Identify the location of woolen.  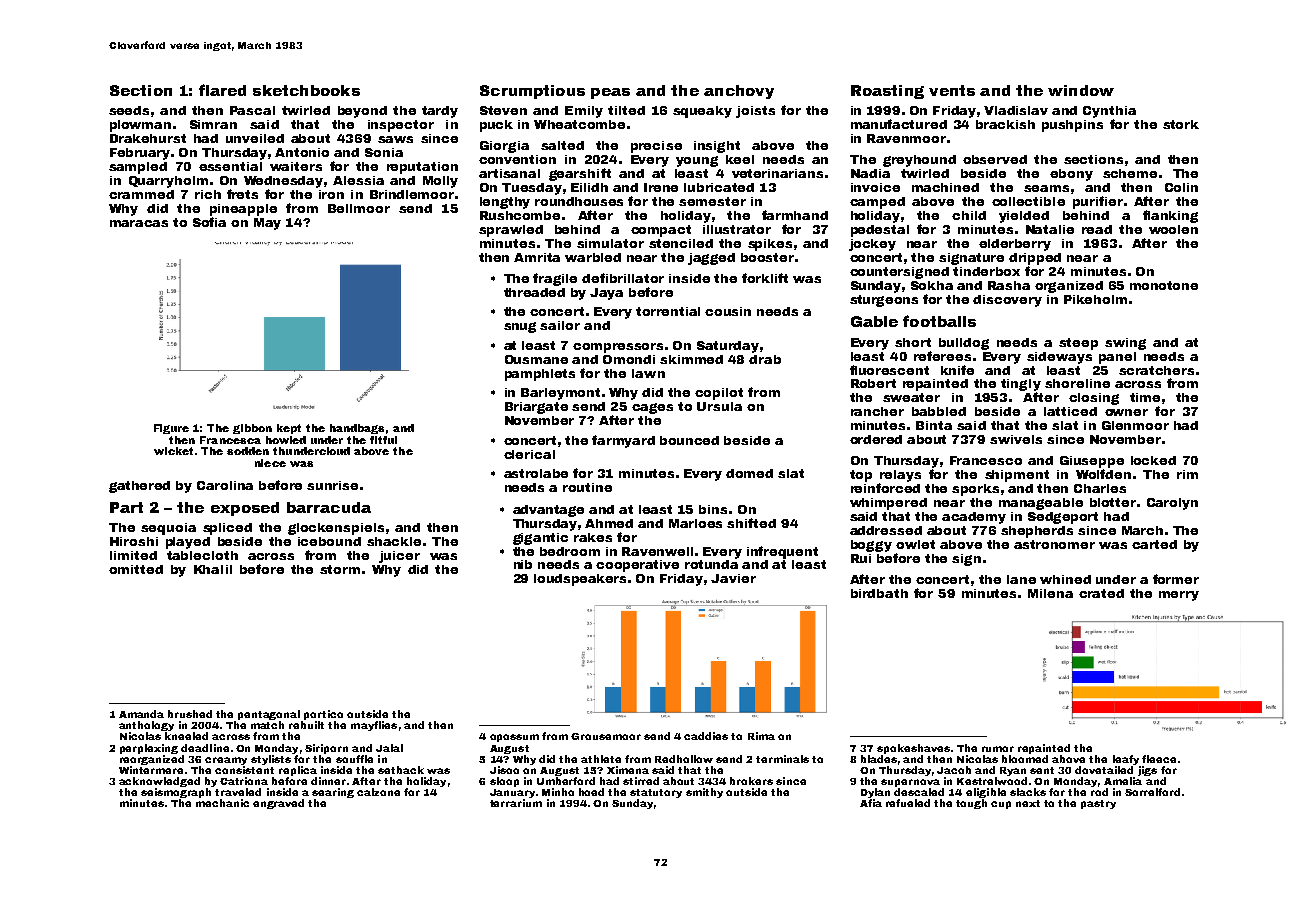
(1173, 229).
